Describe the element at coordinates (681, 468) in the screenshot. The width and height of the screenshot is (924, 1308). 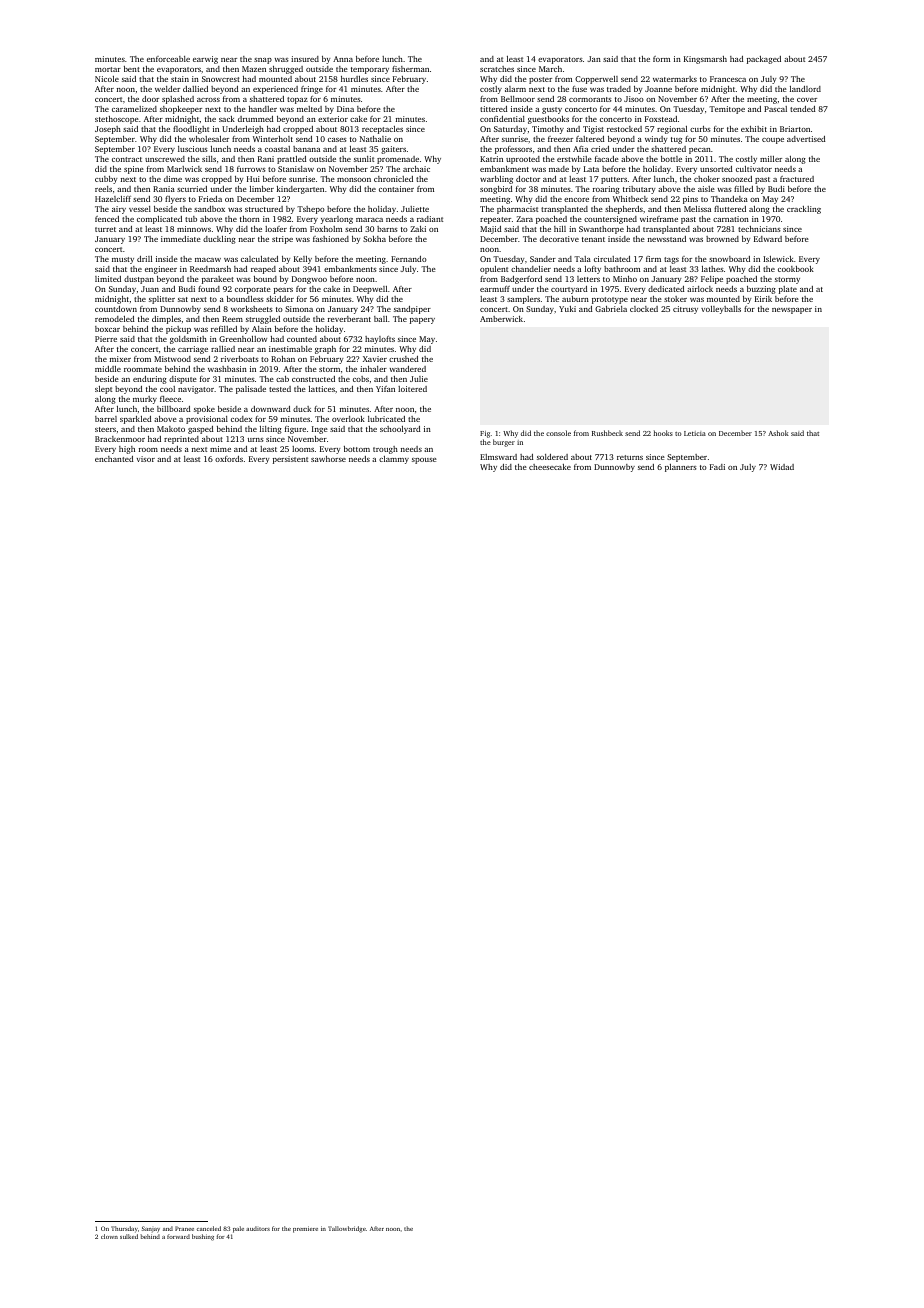
I see `planners` at that location.
